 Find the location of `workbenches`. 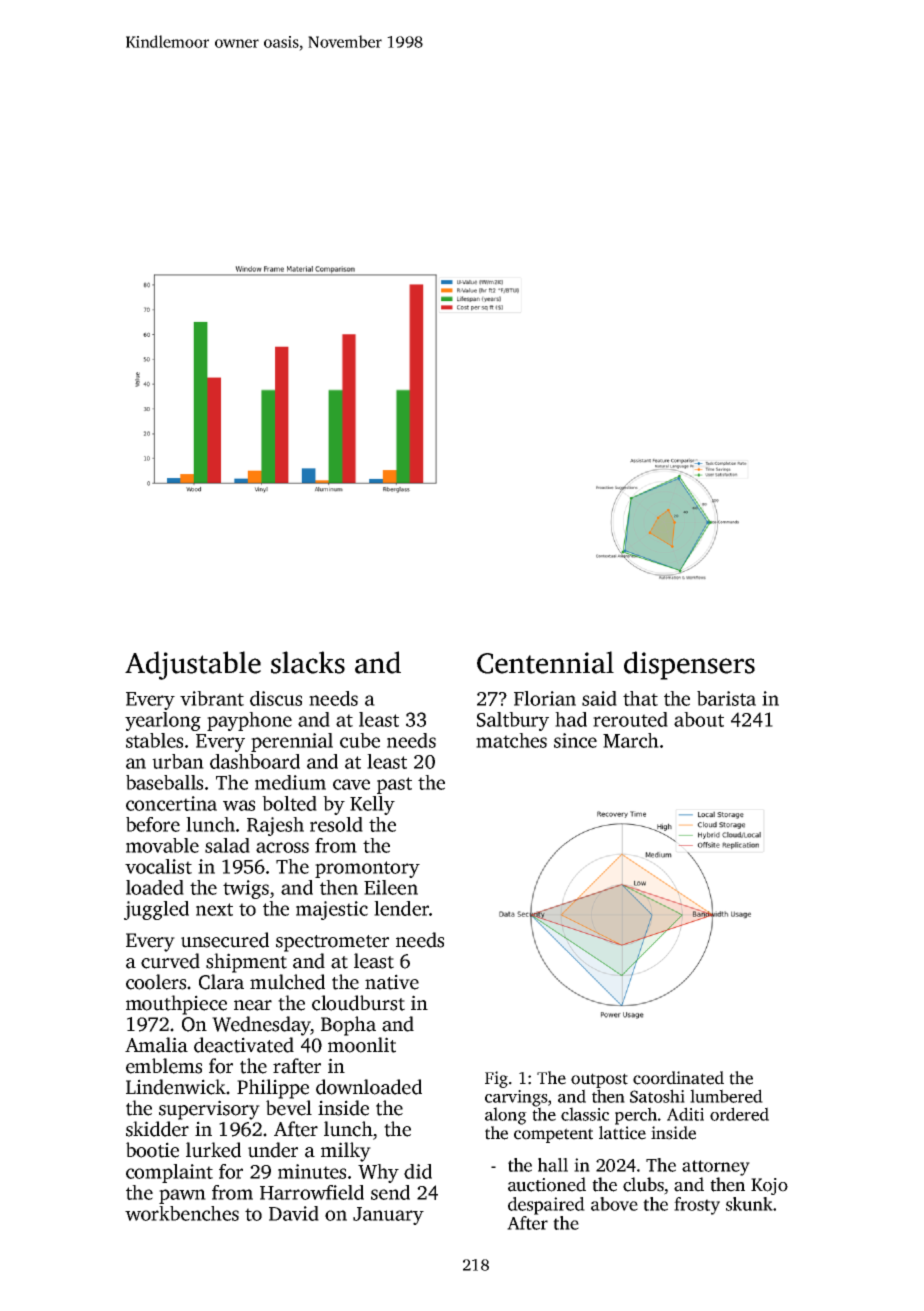

workbenches is located at coordinates (182, 1213).
